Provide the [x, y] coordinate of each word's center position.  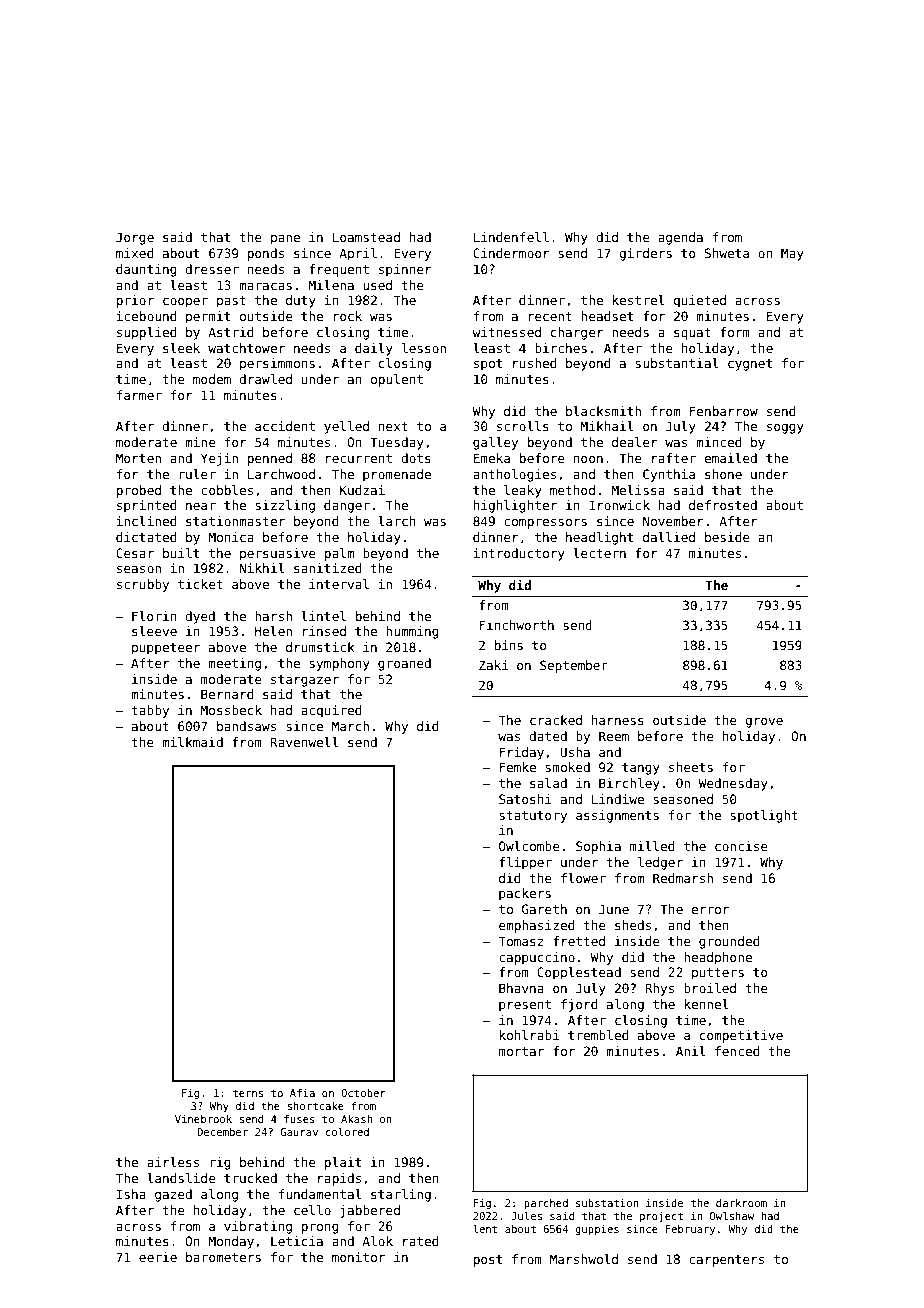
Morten [138, 458]
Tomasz [521, 941]
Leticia [297, 1241]
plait [343, 1163]
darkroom [741, 1203]
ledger [660, 863]
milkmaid [192, 742]
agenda [680, 238]
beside [727, 537]
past [231, 302]
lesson [424, 348]
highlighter [515, 506]
